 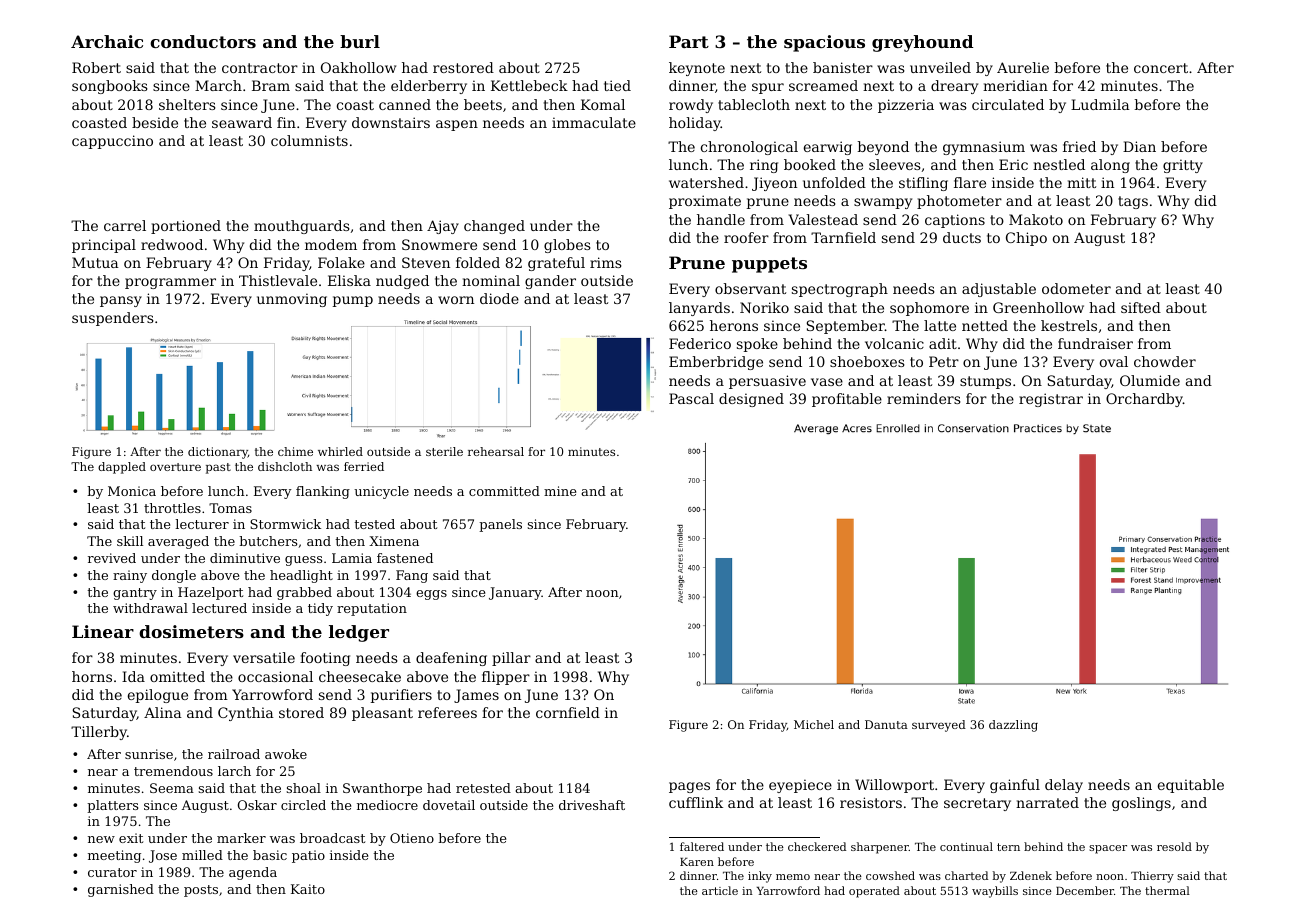 What do you see at coordinates (431, 595) in the image?
I see `eggs` at bounding box center [431, 595].
